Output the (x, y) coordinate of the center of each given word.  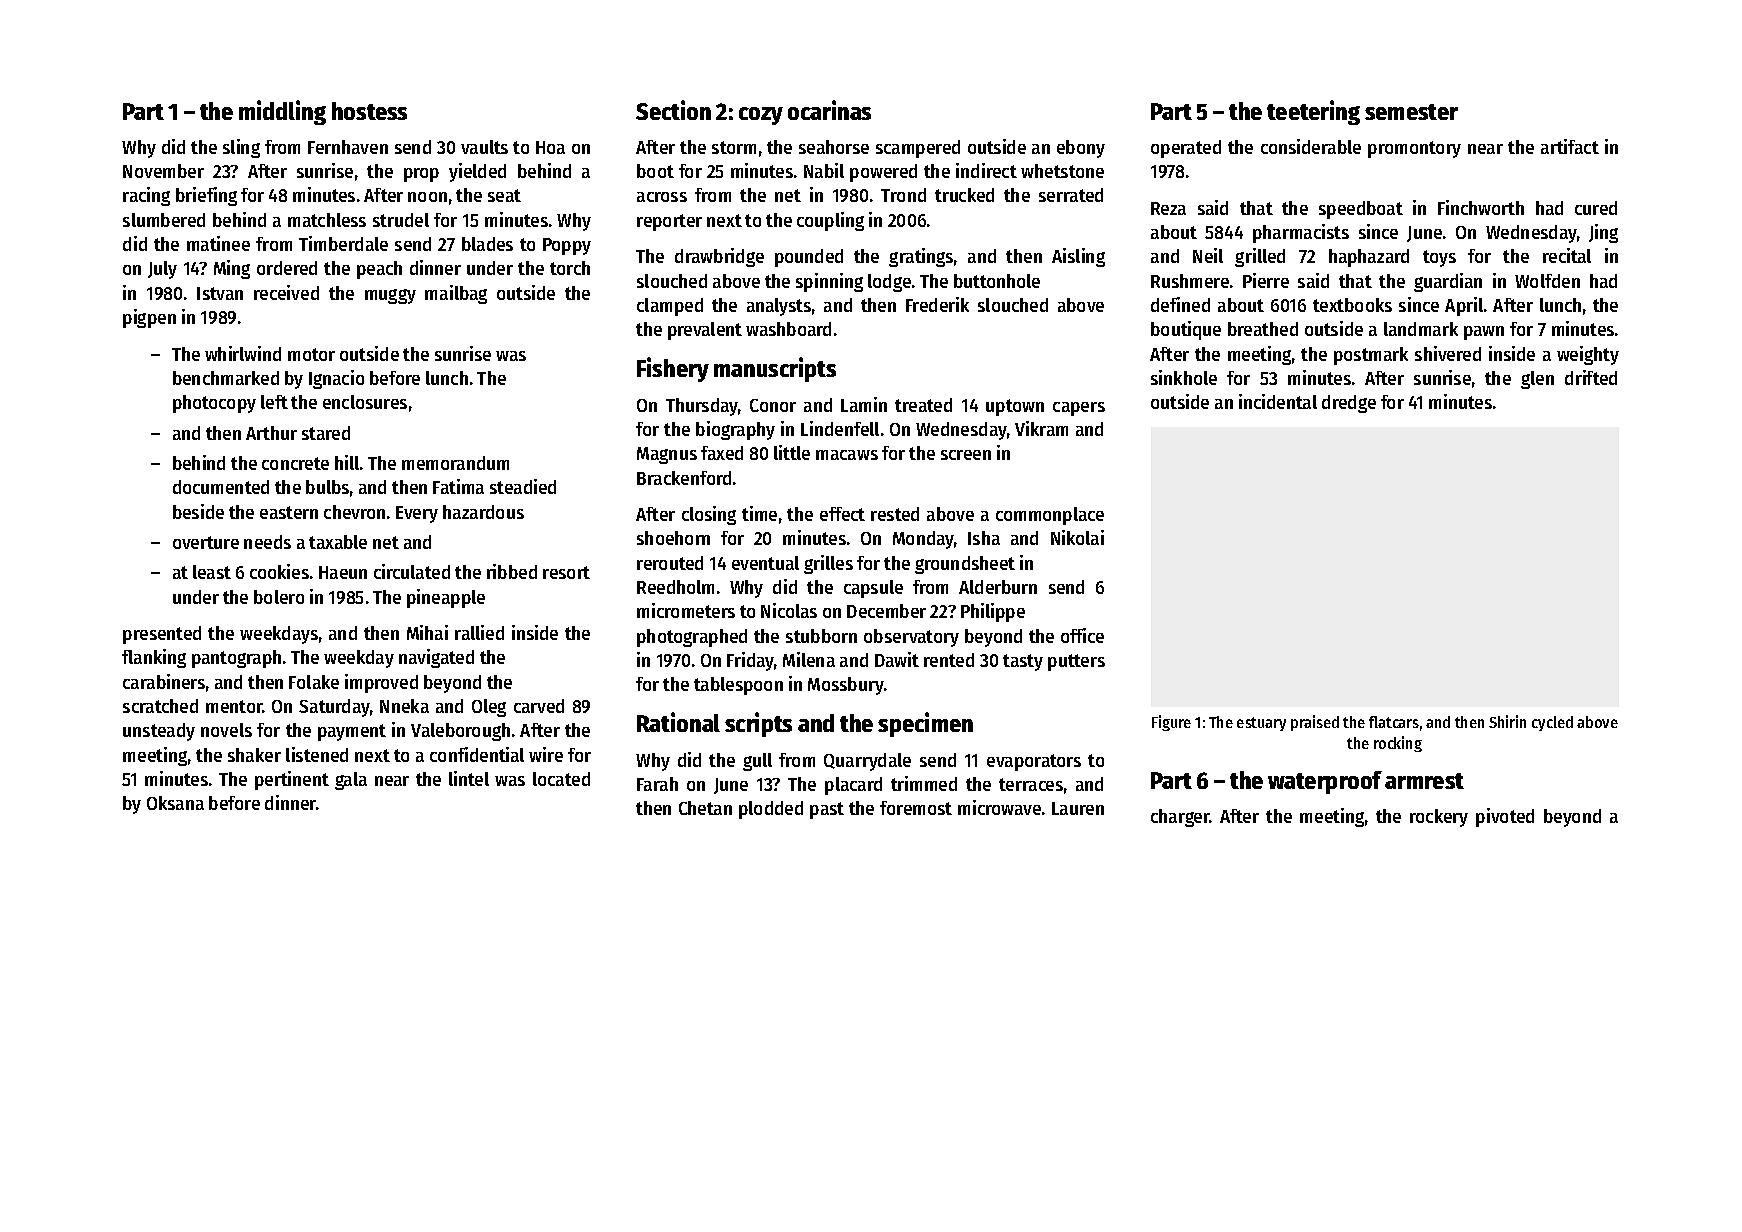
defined (1180, 304)
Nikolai (1077, 537)
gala (351, 781)
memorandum (455, 463)
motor (311, 354)
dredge (1349, 404)
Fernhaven (348, 147)
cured (1596, 208)
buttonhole (997, 281)
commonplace (1050, 516)
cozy (761, 116)
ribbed (512, 571)
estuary (1261, 724)
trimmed (924, 783)
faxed (722, 453)
